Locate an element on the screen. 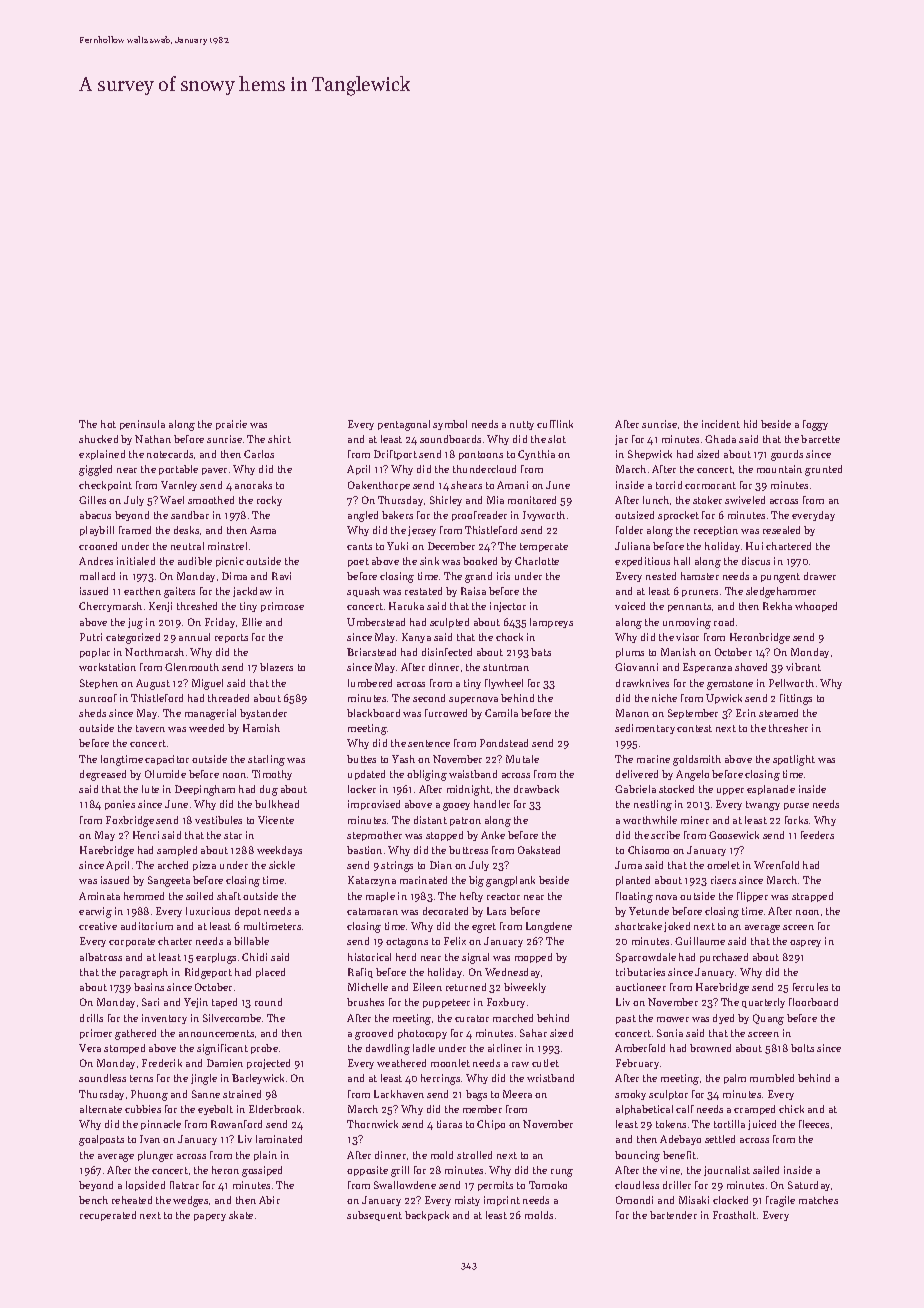 Image resolution: width=924 pixels, height=1308 pixels. Gilles is located at coordinates (92, 500).
